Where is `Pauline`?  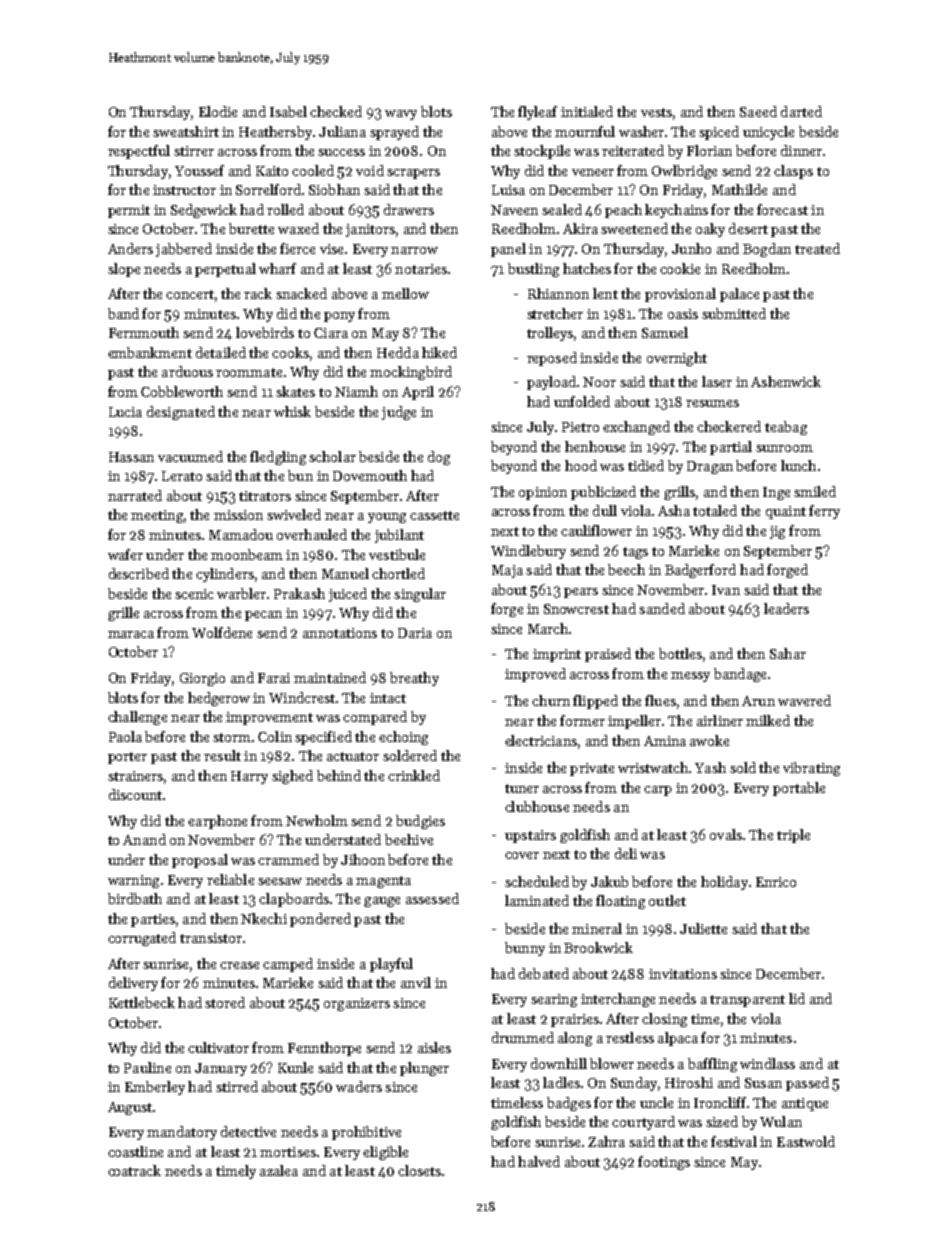 Pauline is located at coordinates (147, 1067).
